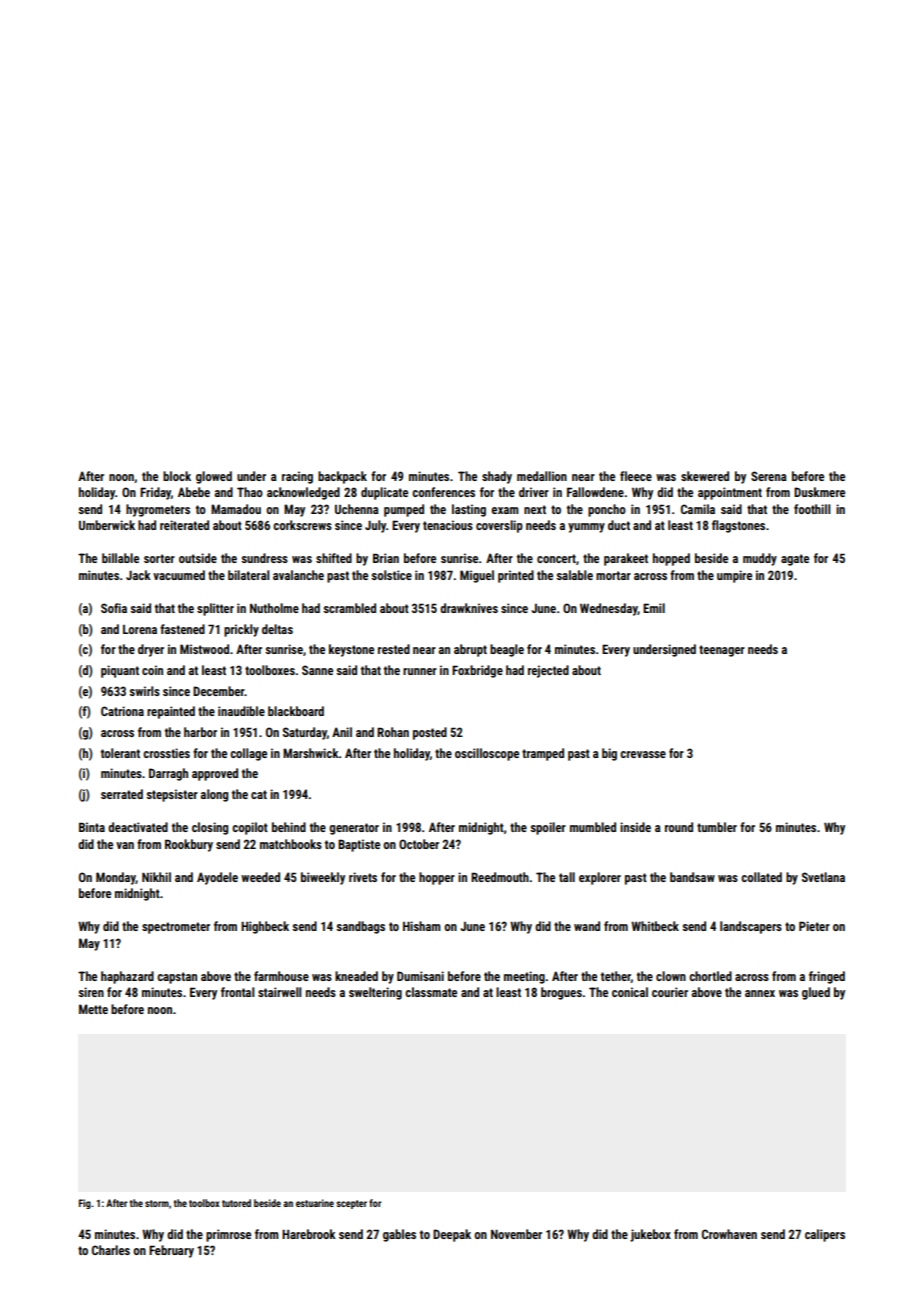 The width and height of the screenshot is (924, 1308). Describe the element at coordinates (477, 671) in the screenshot. I see `Foxbridge` at that location.
